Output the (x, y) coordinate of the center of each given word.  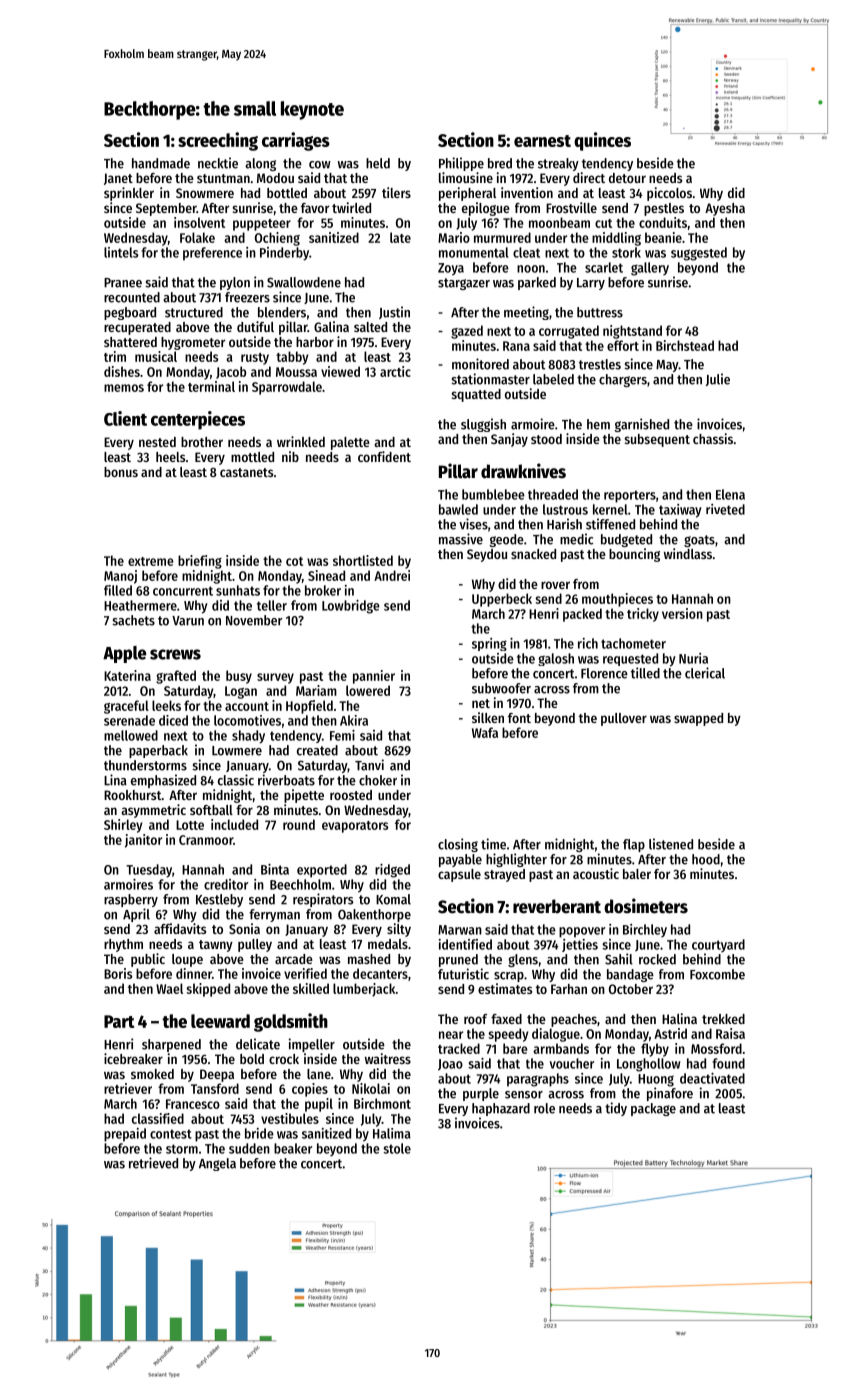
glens (523, 960)
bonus (121, 472)
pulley (255, 945)
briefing (200, 562)
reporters (630, 496)
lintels (121, 252)
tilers (396, 192)
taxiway (680, 511)
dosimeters (646, 906)
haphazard (501, 1109)
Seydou (487, 555)
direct (589, 177)
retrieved (153, 1163)
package (653, 1109)
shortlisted (363, 560)
